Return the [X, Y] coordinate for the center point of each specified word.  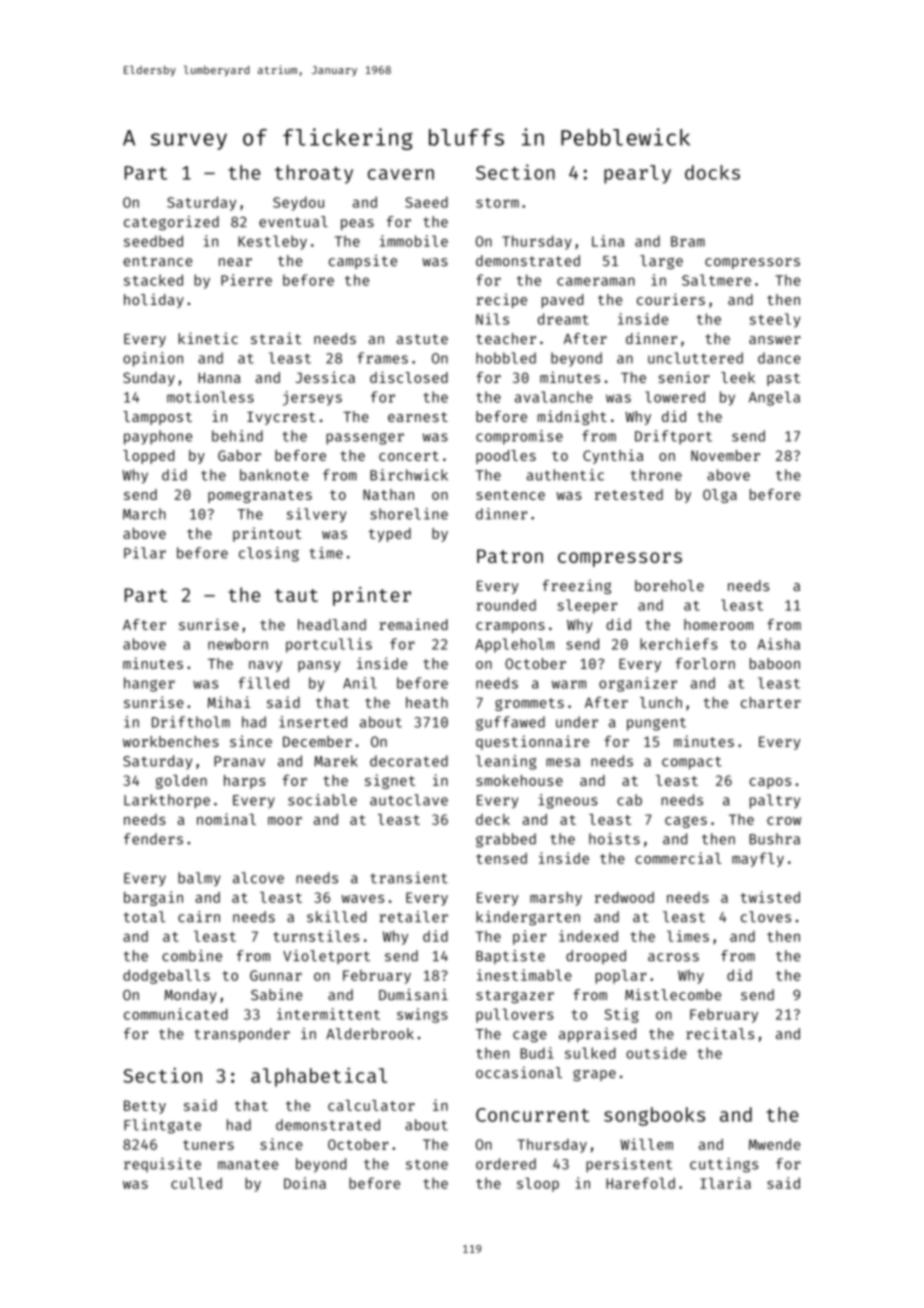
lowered [675, 397]
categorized [171, 223]
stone [427, 1164]
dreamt [563, 319]
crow [784, 821]
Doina [305, 1183]
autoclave [409, 800]
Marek [336, 761]
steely [774, 320]
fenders [153, 839]
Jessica [325, 377]
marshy [556, 899]
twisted [770, 897]
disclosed [409, 377]
